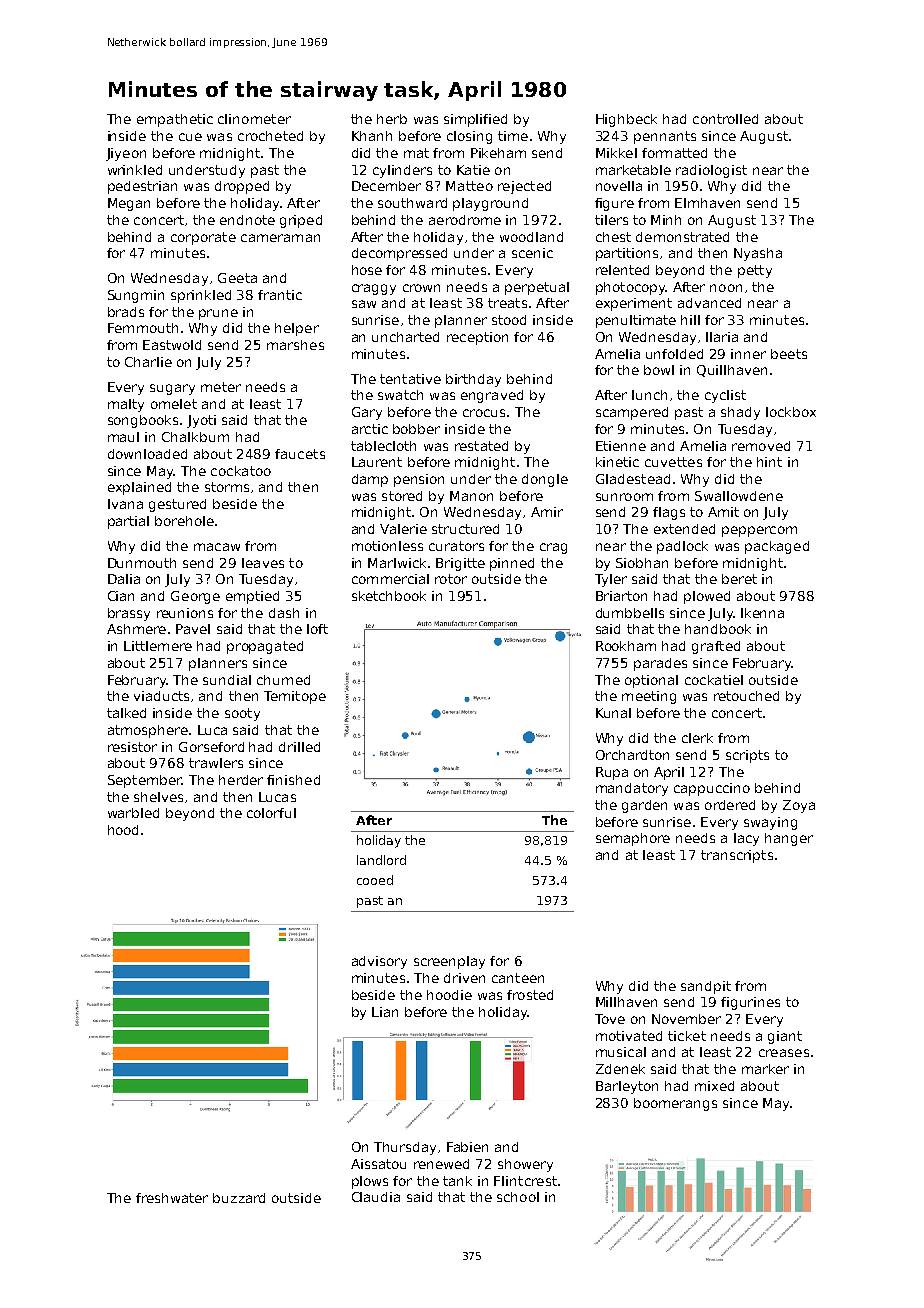 The width and height of the screenshot is (924, 1308). What do you see at coordinates (265, 647) in the screenshot?
I see `propagated` at bounding box center [265, 647].
